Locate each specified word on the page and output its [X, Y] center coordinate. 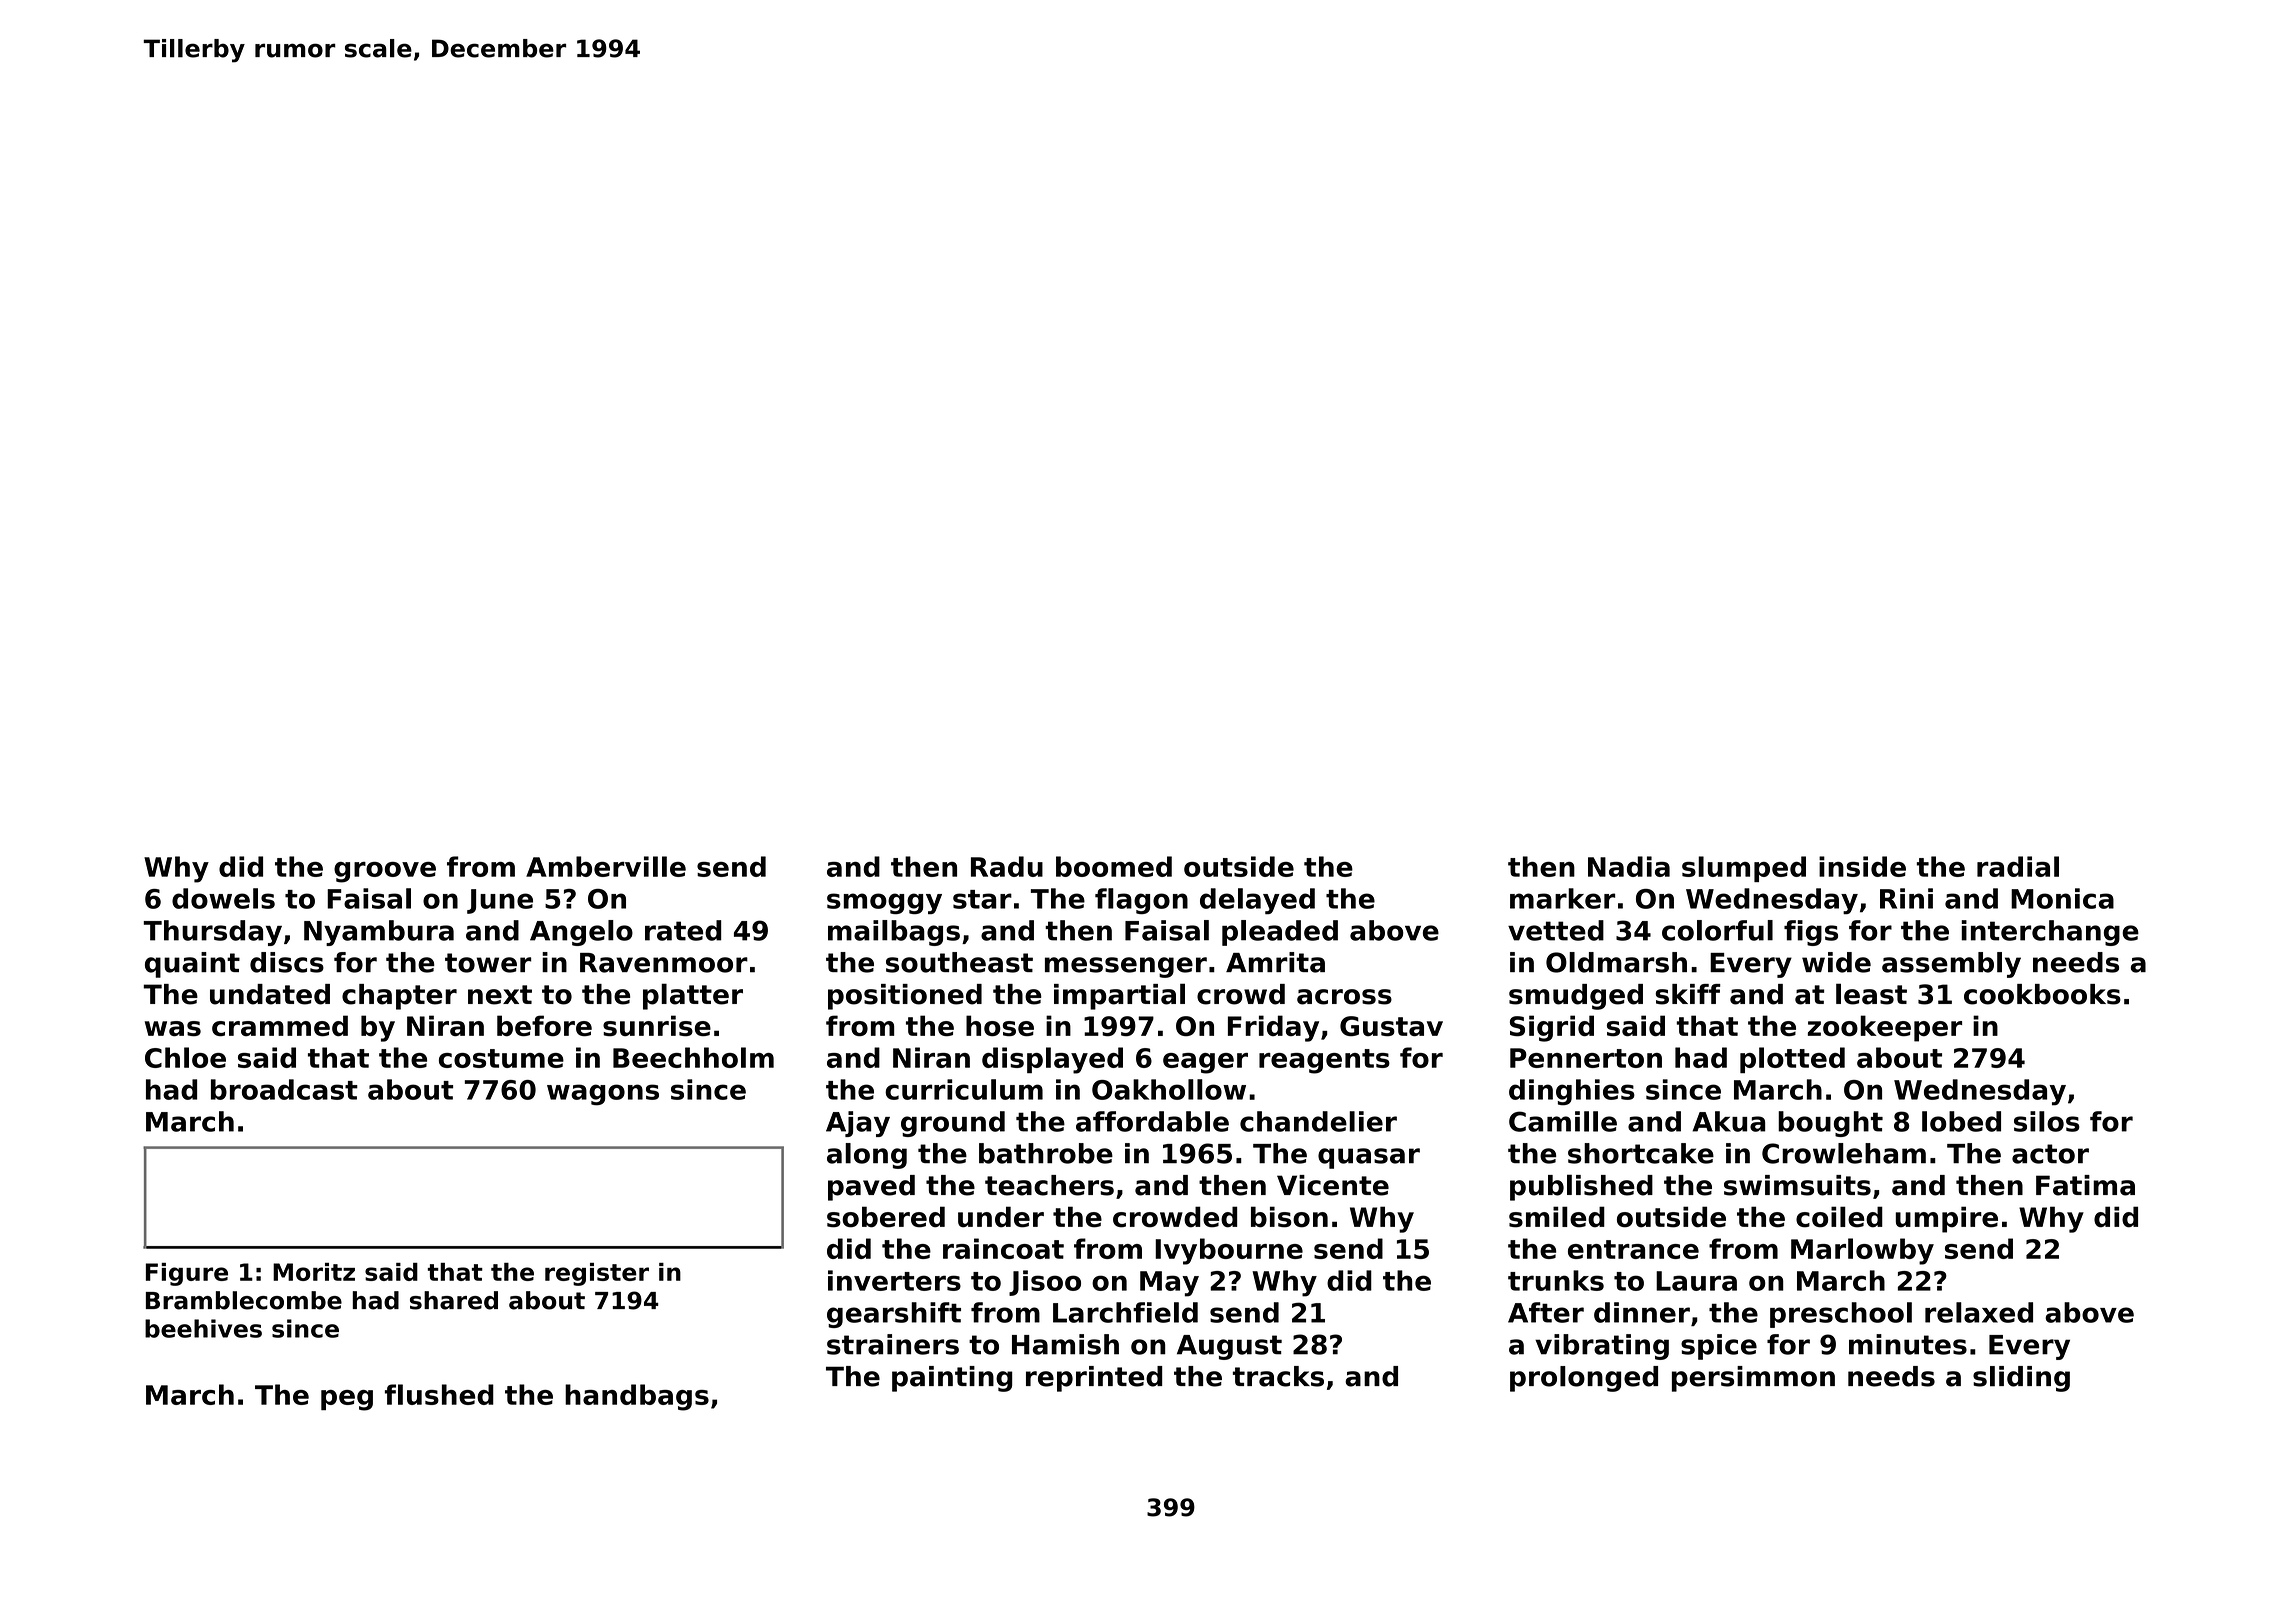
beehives [203, 1328]
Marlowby [1862, 1251]
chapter [399, 997]
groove [385, 872]
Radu [1007, 866]
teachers [1049, 1185]
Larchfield [1125, 1312]
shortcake [1641, 1153]
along [867, 1156]
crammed [280, 1025]
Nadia [1629, 866]
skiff [1688, 994]
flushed [439, 1394]
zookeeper [1885, 1028]
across [1344, 997]
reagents [1324, 1061]
